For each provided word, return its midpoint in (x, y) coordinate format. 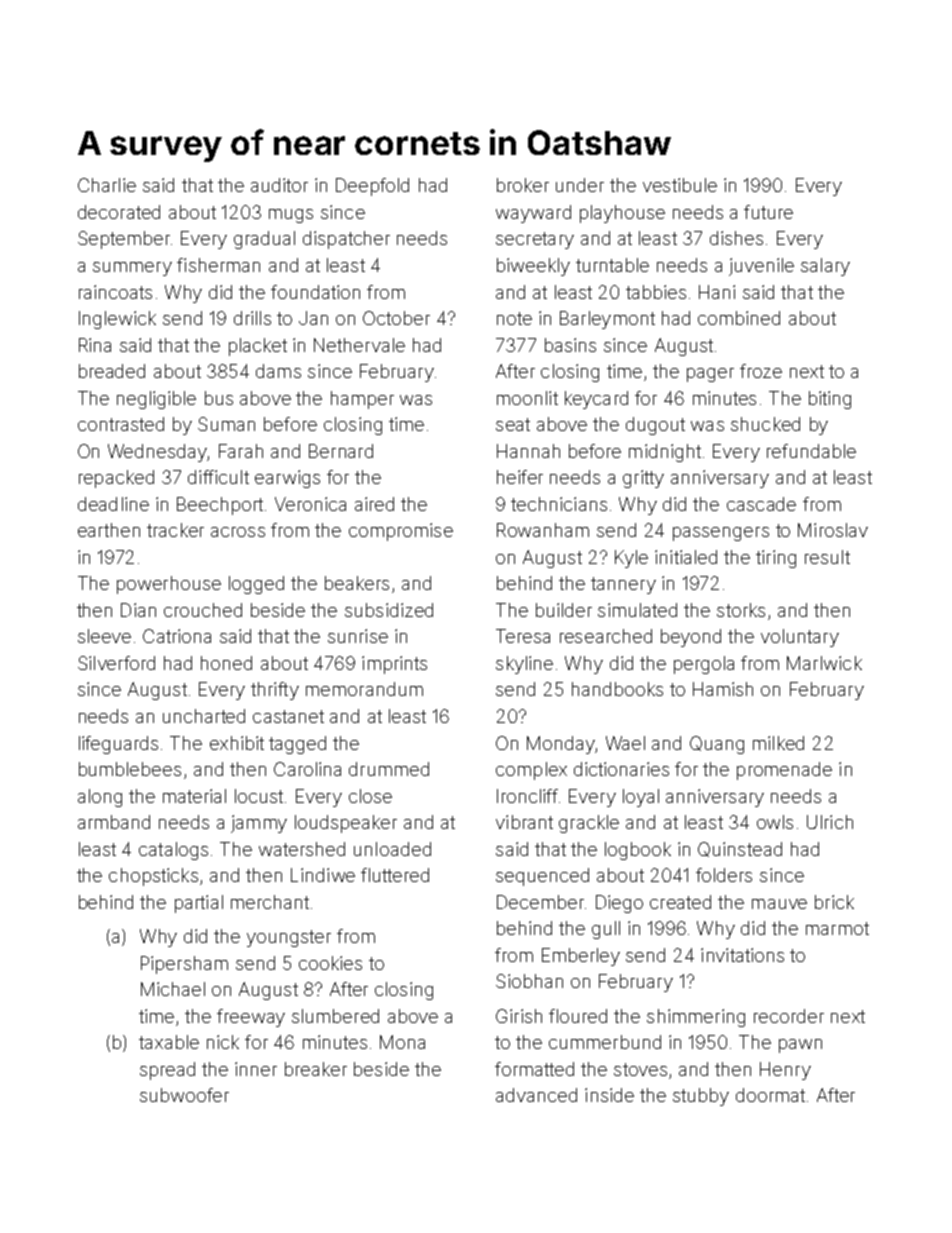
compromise (401, 532)
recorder (789, 1016)
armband (114, 822)
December (540, 902)
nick (223, 1042)
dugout (655, 426)
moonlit (527, 398)
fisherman (218, 265)
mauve (779, 904)
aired (374, 504)
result (827, 557)
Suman (226, 424)
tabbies (656, 292)
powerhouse (169, 585)
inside (609, 1095)
